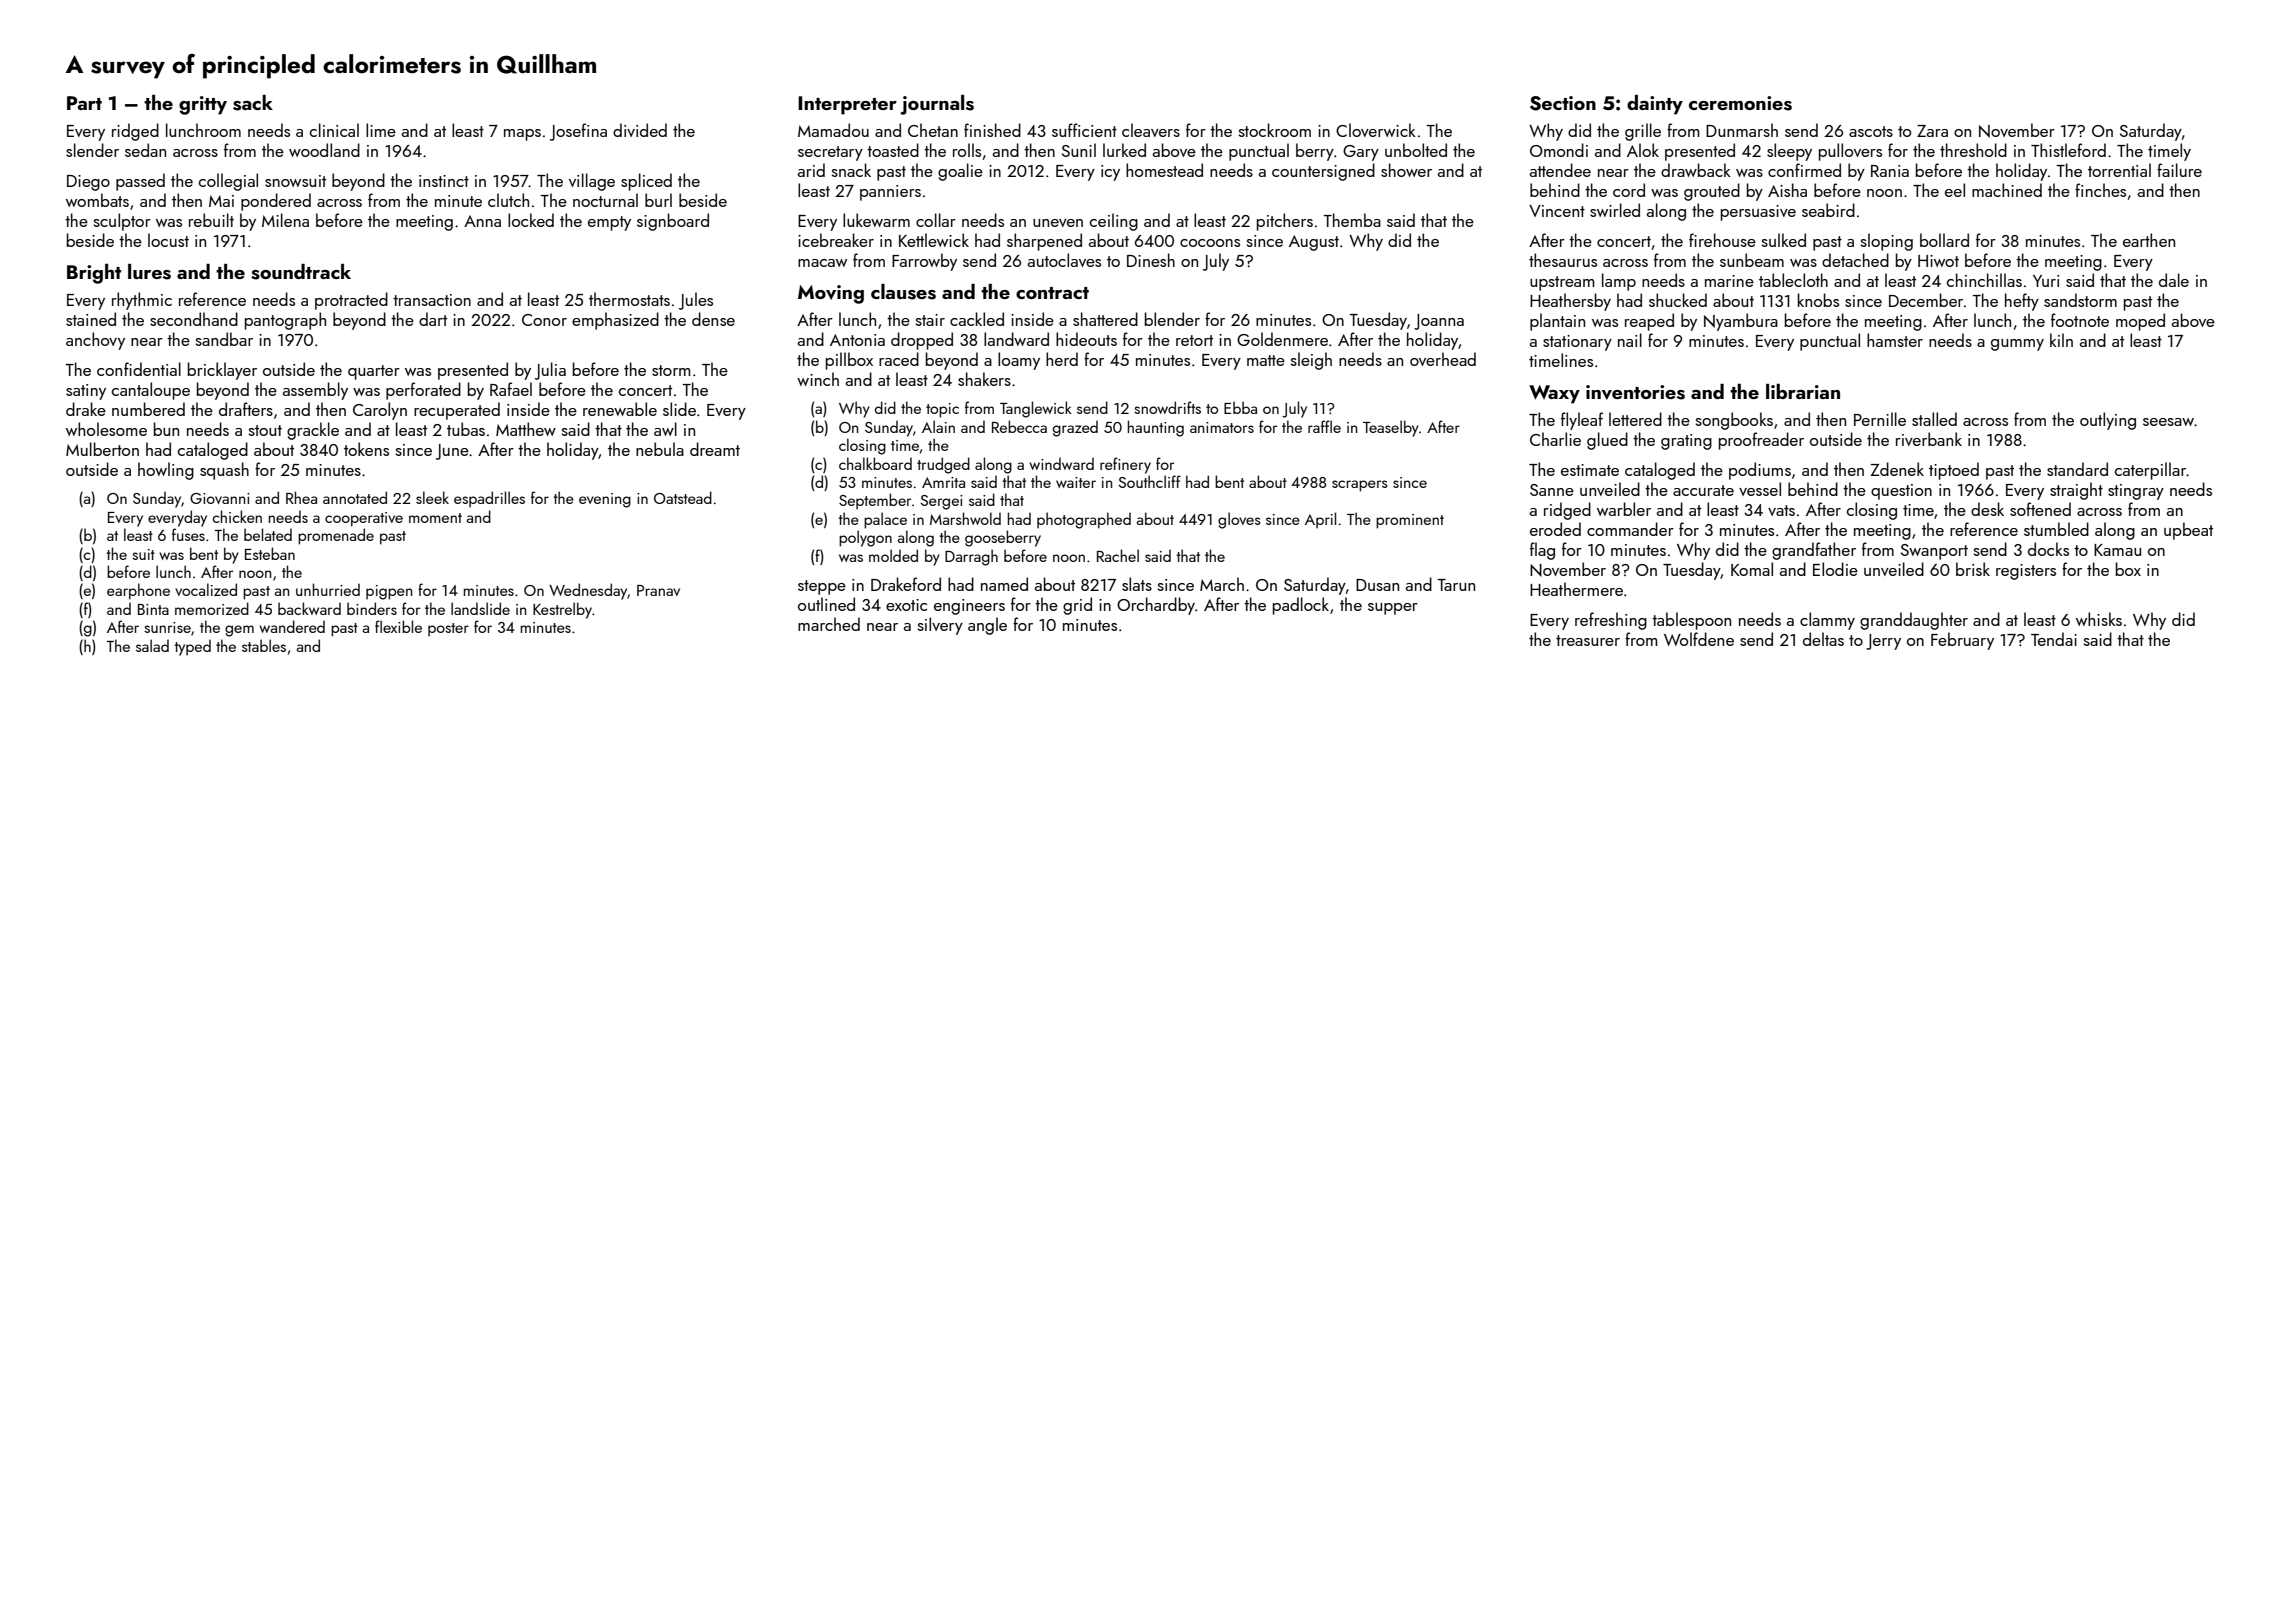  I want to click on confidential, so click(139, 369).
